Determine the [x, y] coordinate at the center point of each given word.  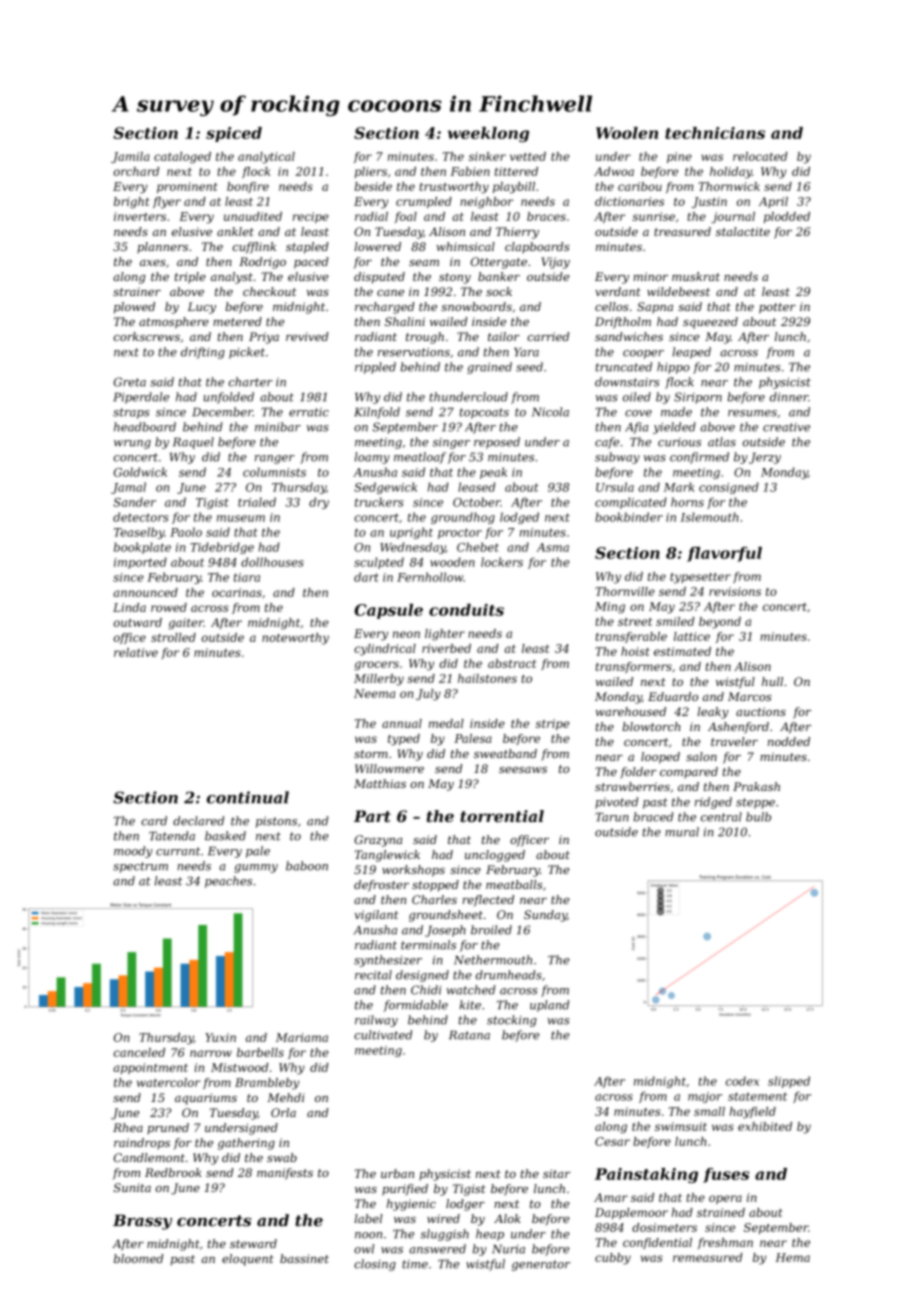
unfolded [228, 398]
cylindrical [385, 650]
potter [777, 308]
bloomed [138, 1258]
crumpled [424, 202]
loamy [372, 458]
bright [131, 203]
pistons [276, 822]
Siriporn [698, 398]
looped [660, 758]
